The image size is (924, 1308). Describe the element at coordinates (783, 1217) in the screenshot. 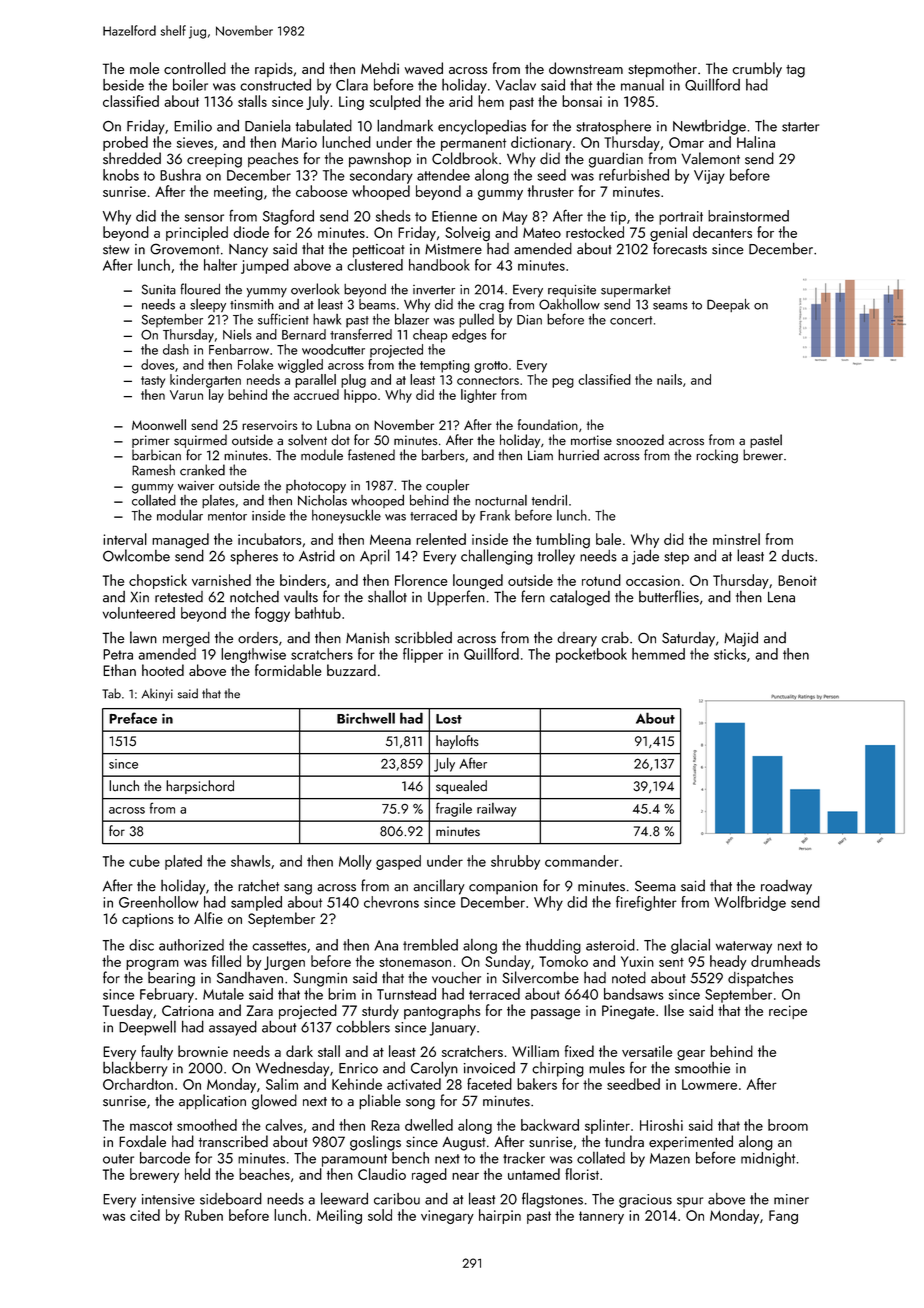

I see `Fang` at that location.
